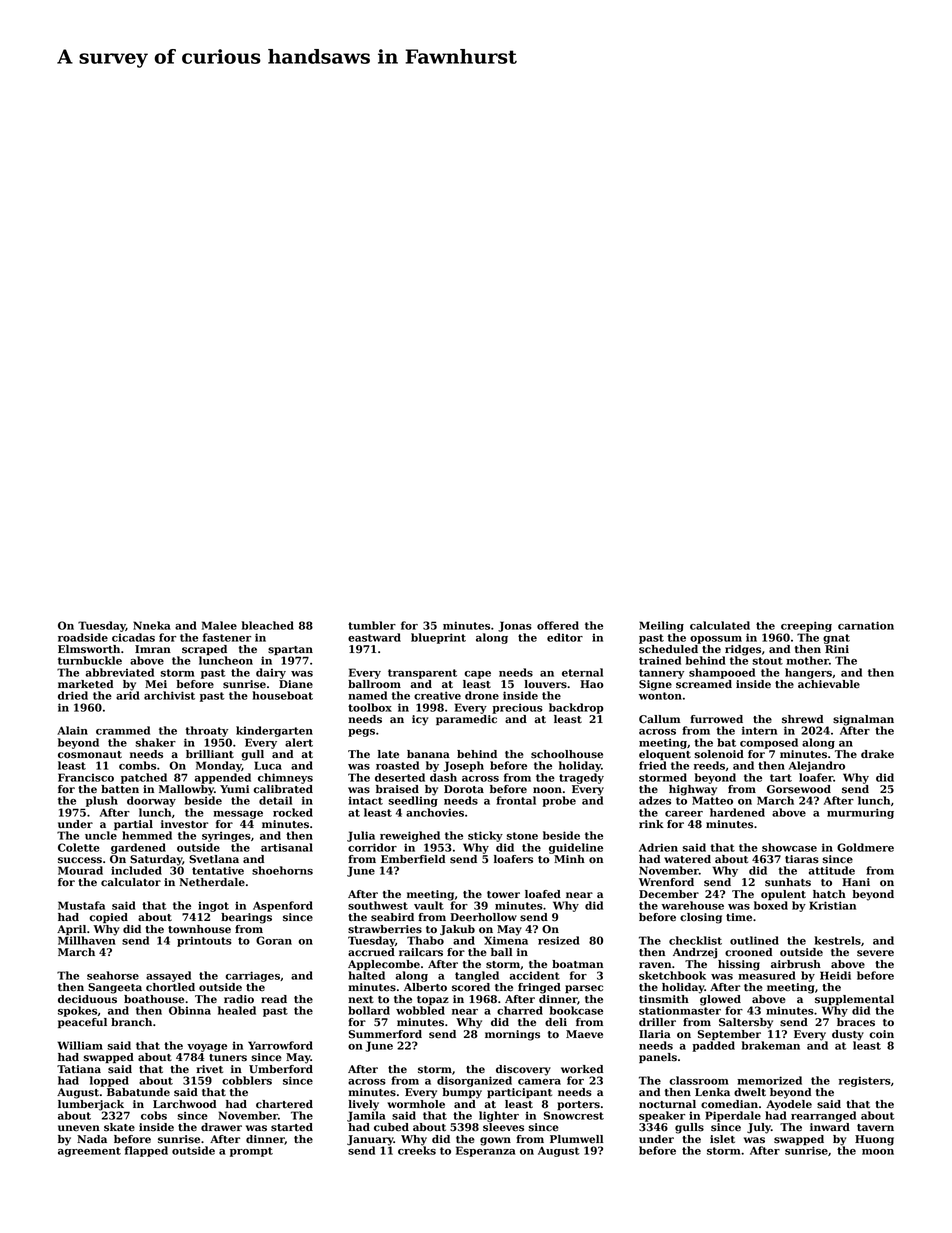  Describe the element at coordinates (789, 847) in the page. I see `showcase` at that location.
